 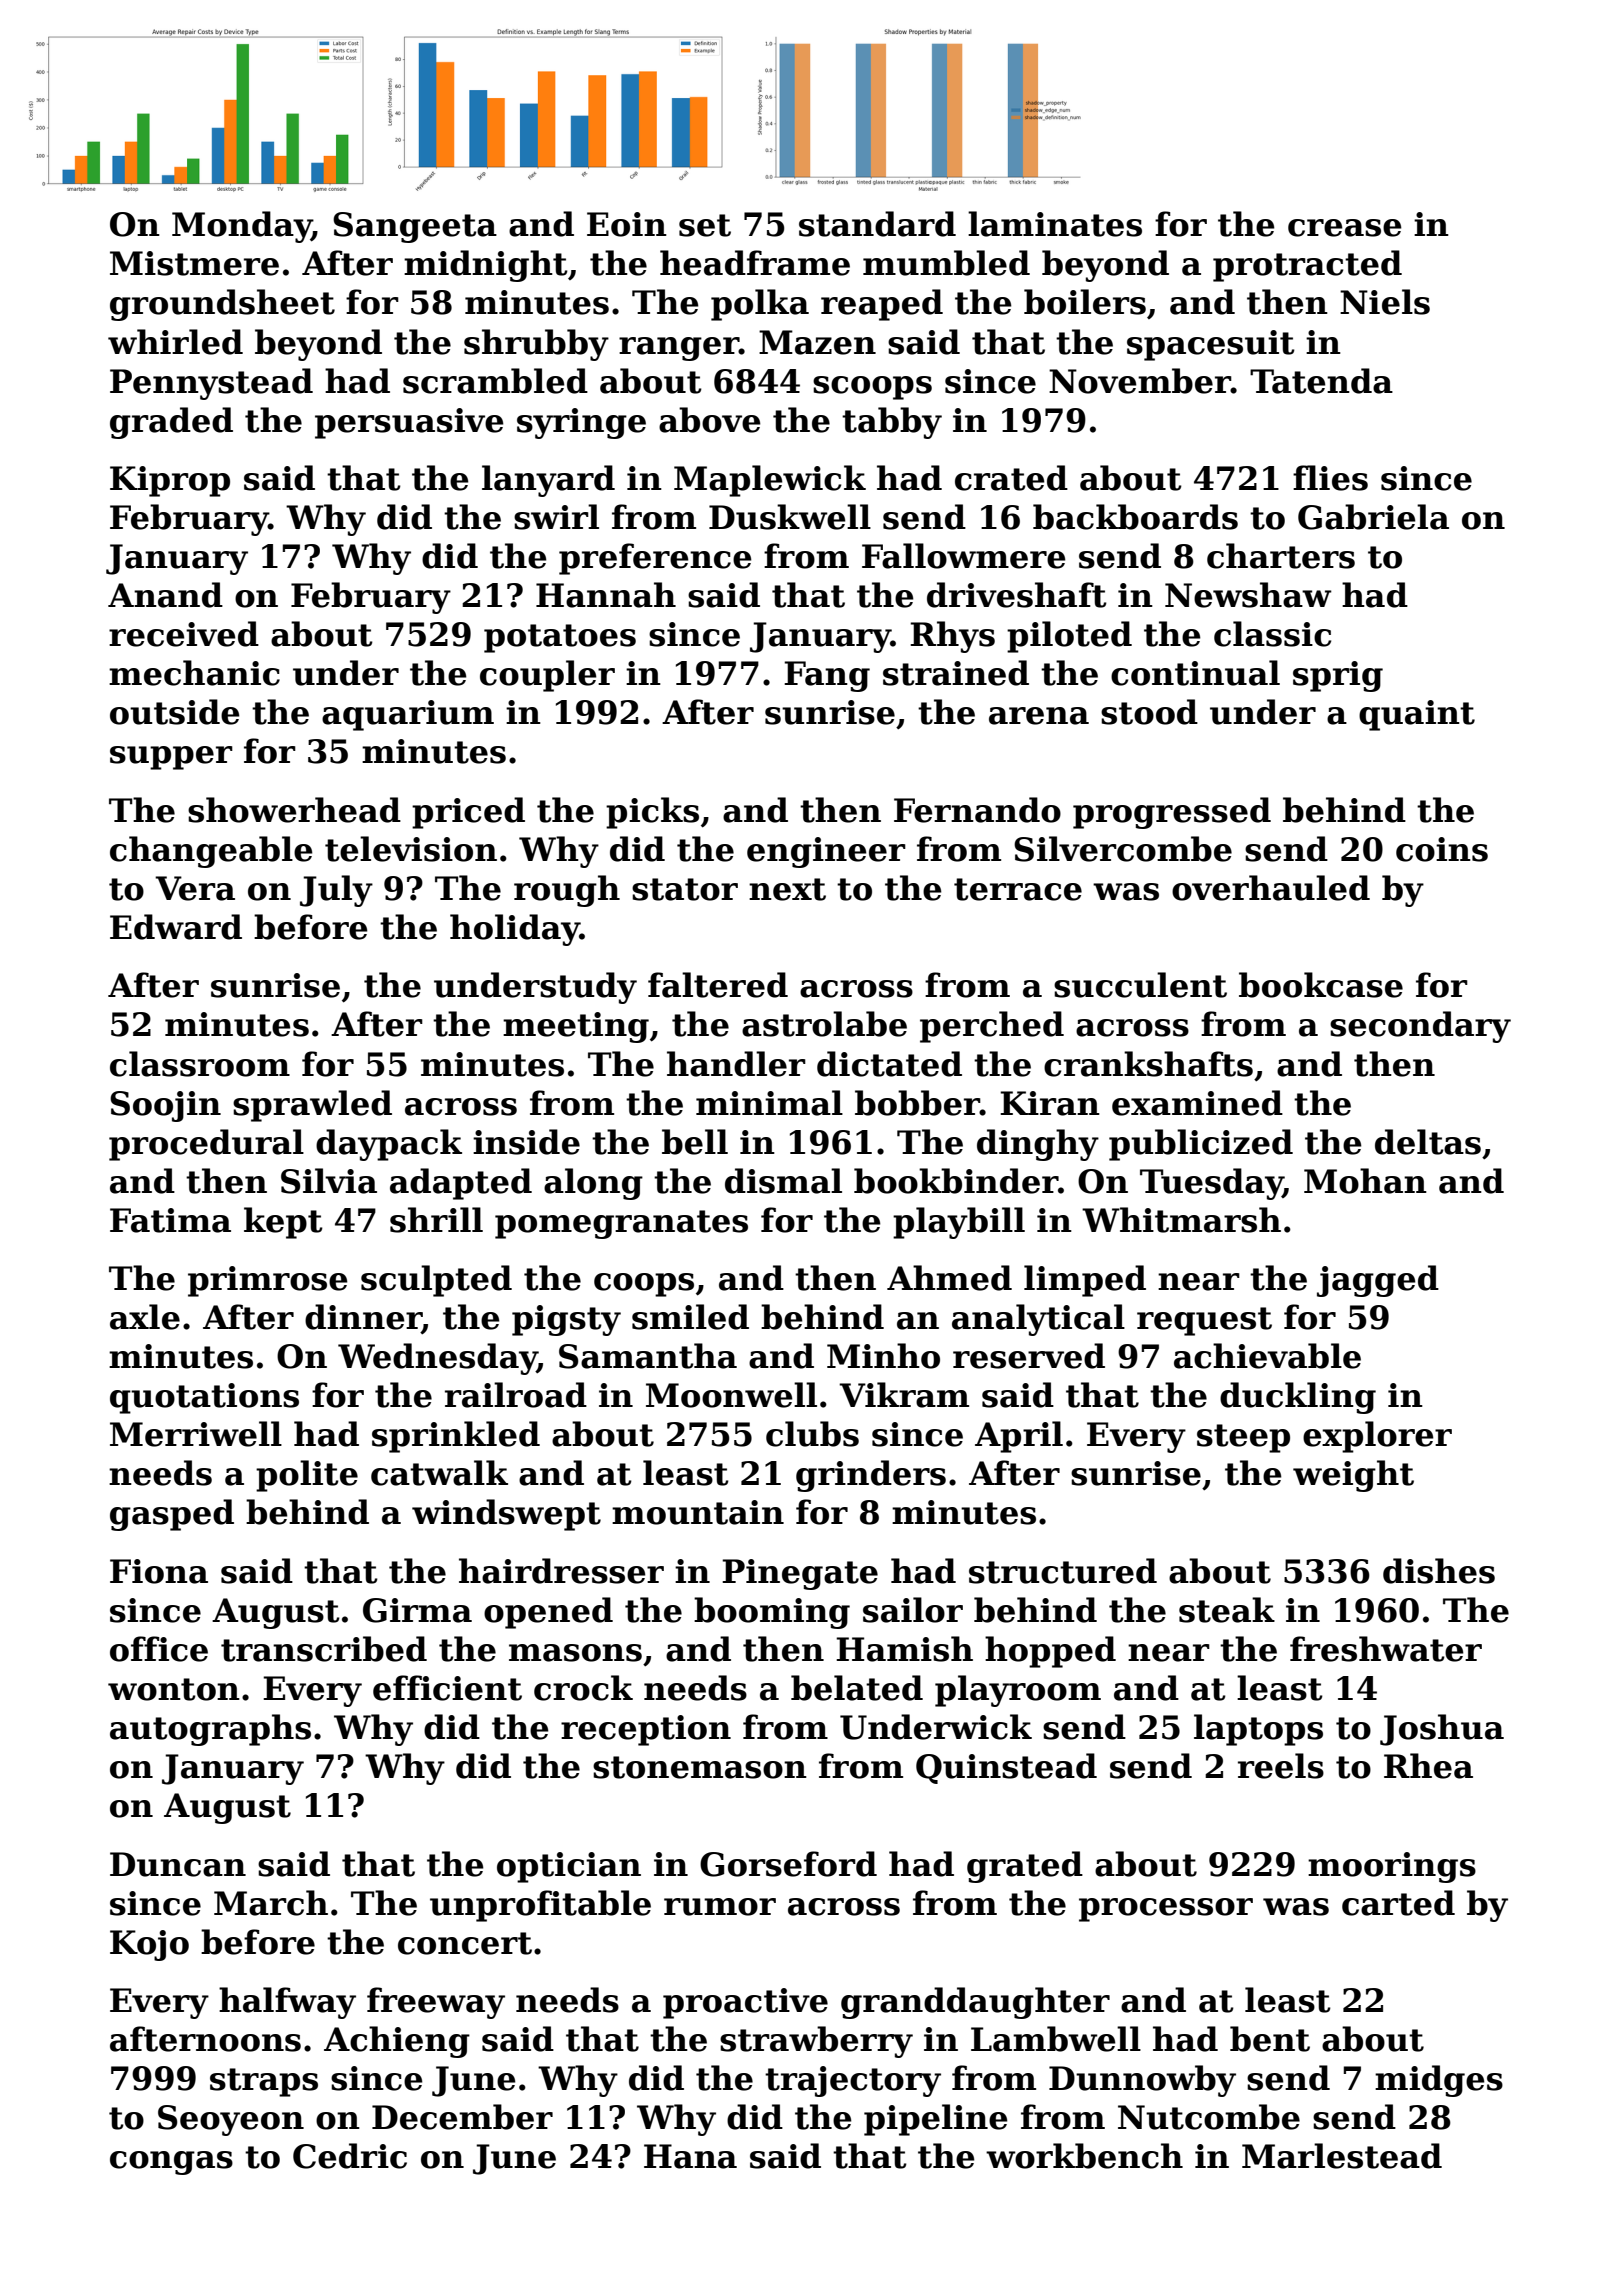 I want to click on workbench, so click(x=1084, y=2156).
